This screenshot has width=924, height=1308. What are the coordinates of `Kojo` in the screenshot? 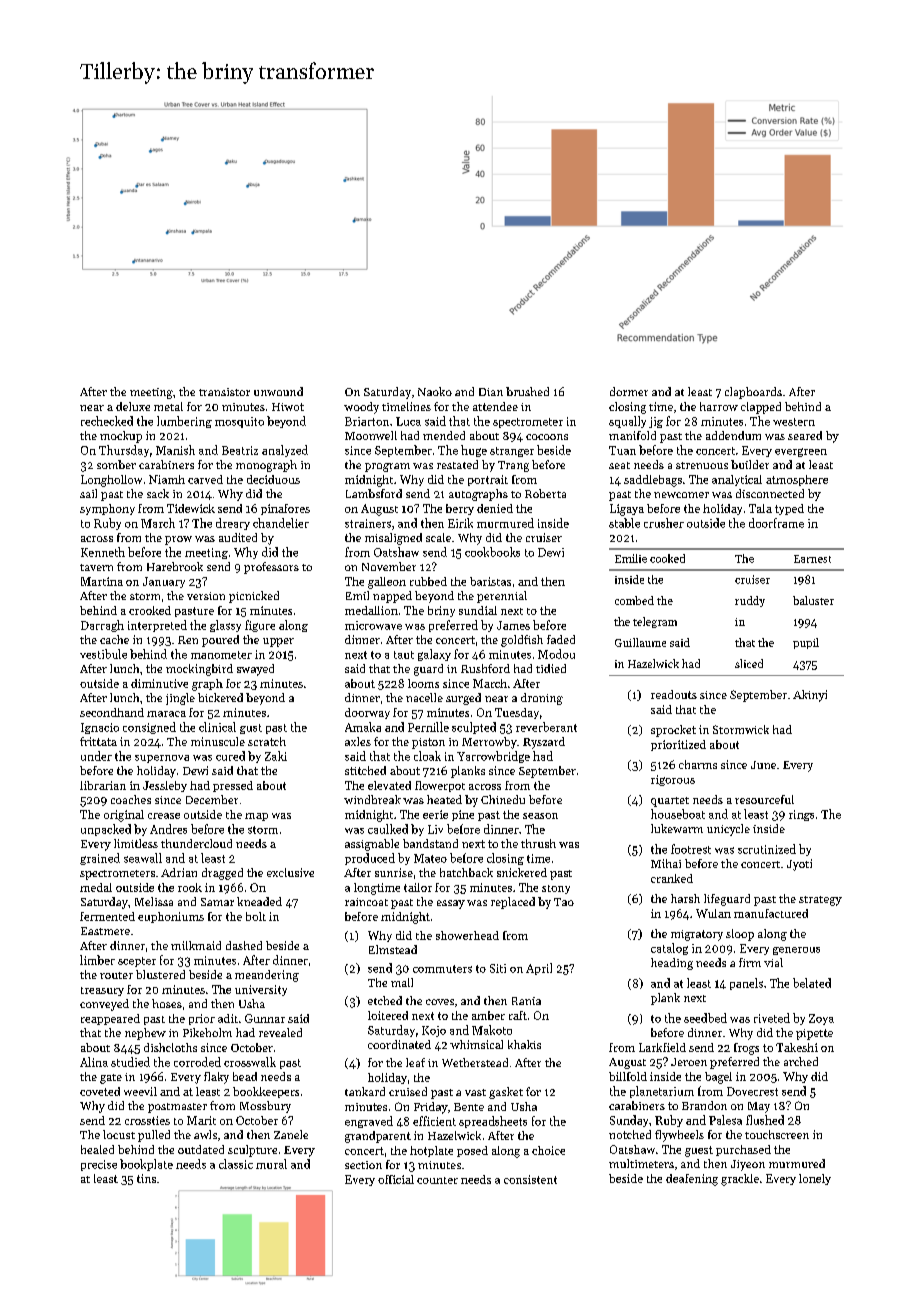 It's located at (434, 1031).
